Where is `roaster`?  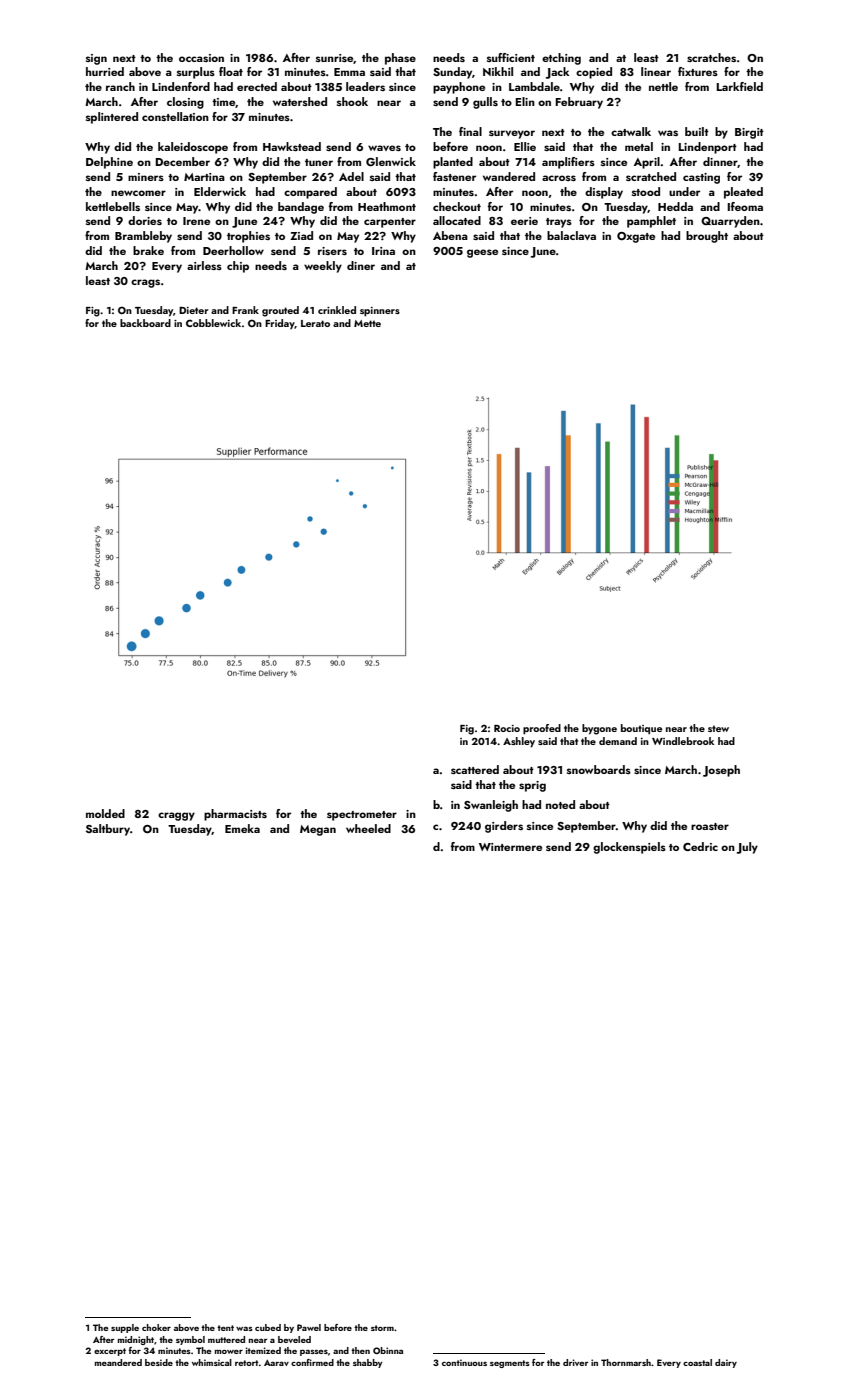 roaster is located at coordinates (710, 826).
